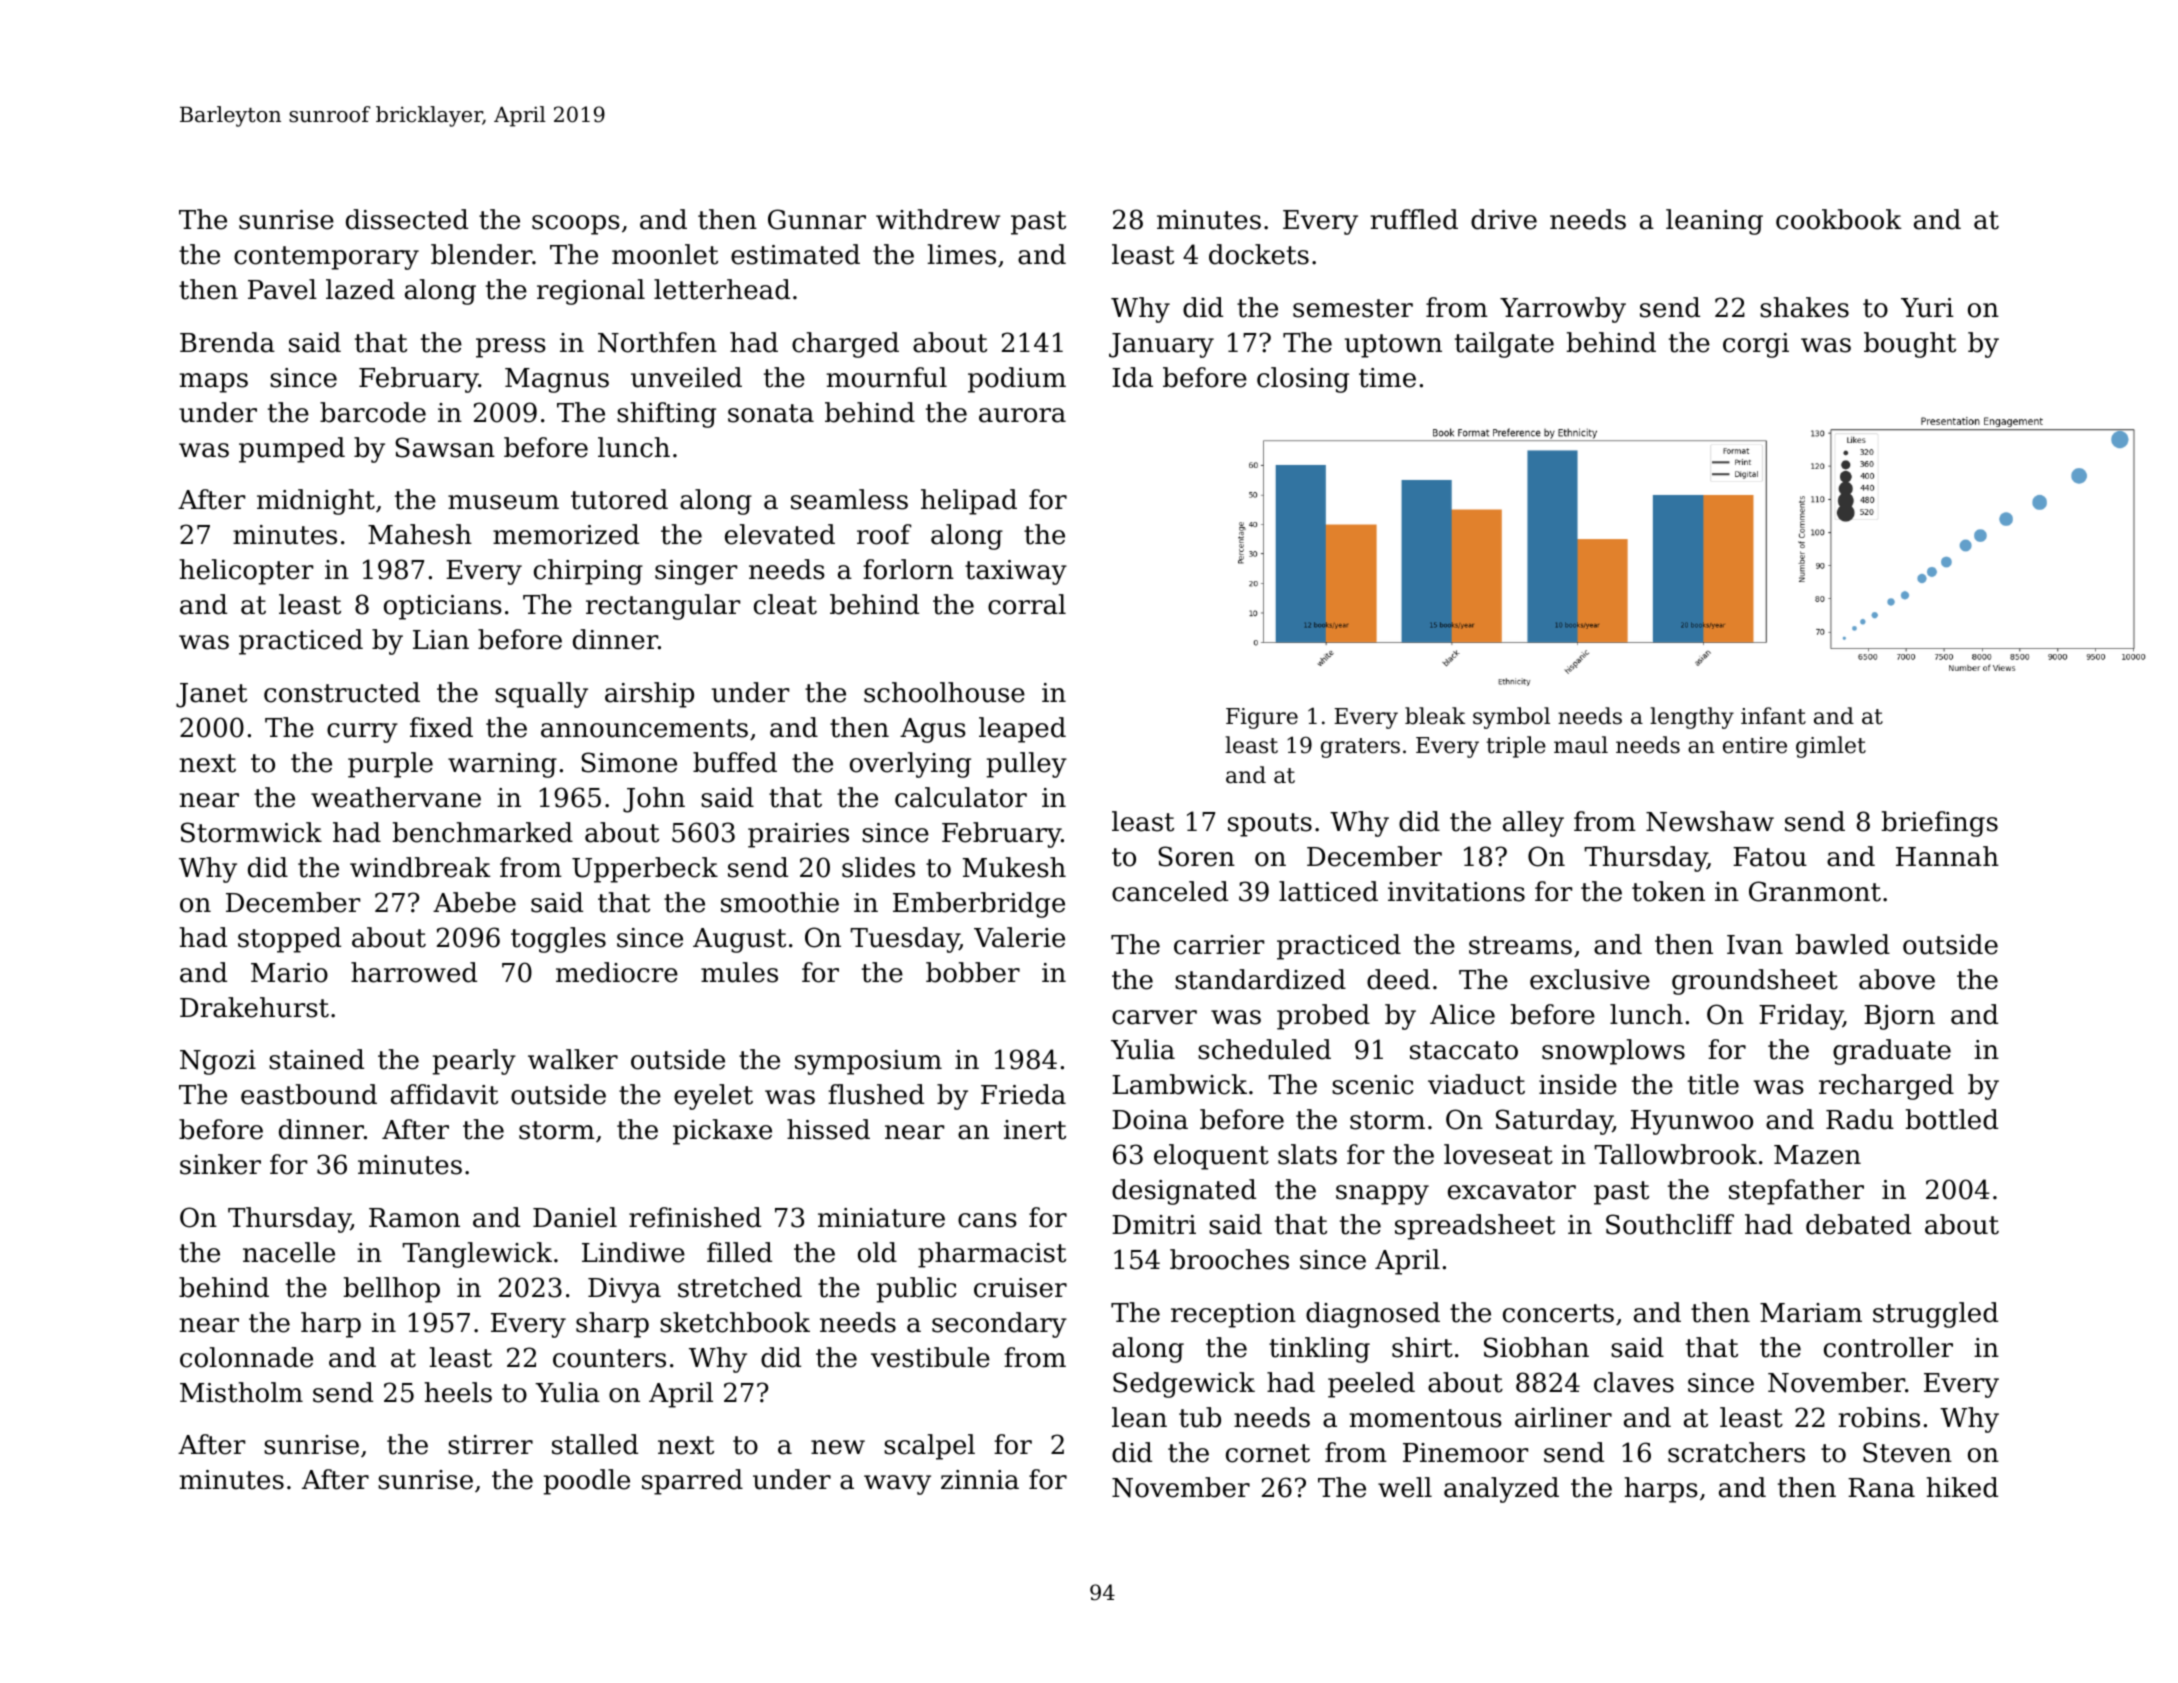  What do you see at coordinates (1504, 219) in the screenshot?
I see `drive` at bounding box center [1504, 219].
